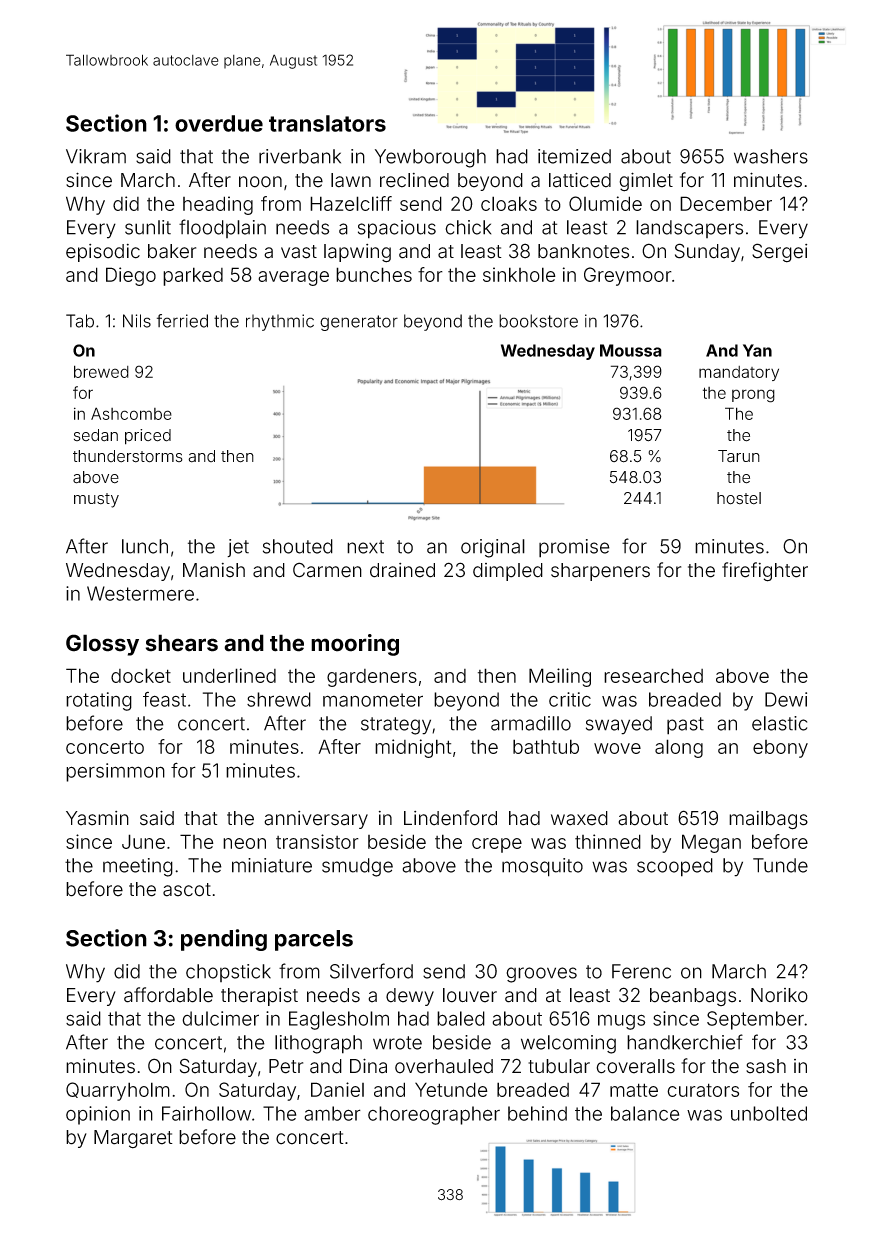 This screenshot has width=874, height=1240. I want to click on Ashcombe, so click(131, 413).
